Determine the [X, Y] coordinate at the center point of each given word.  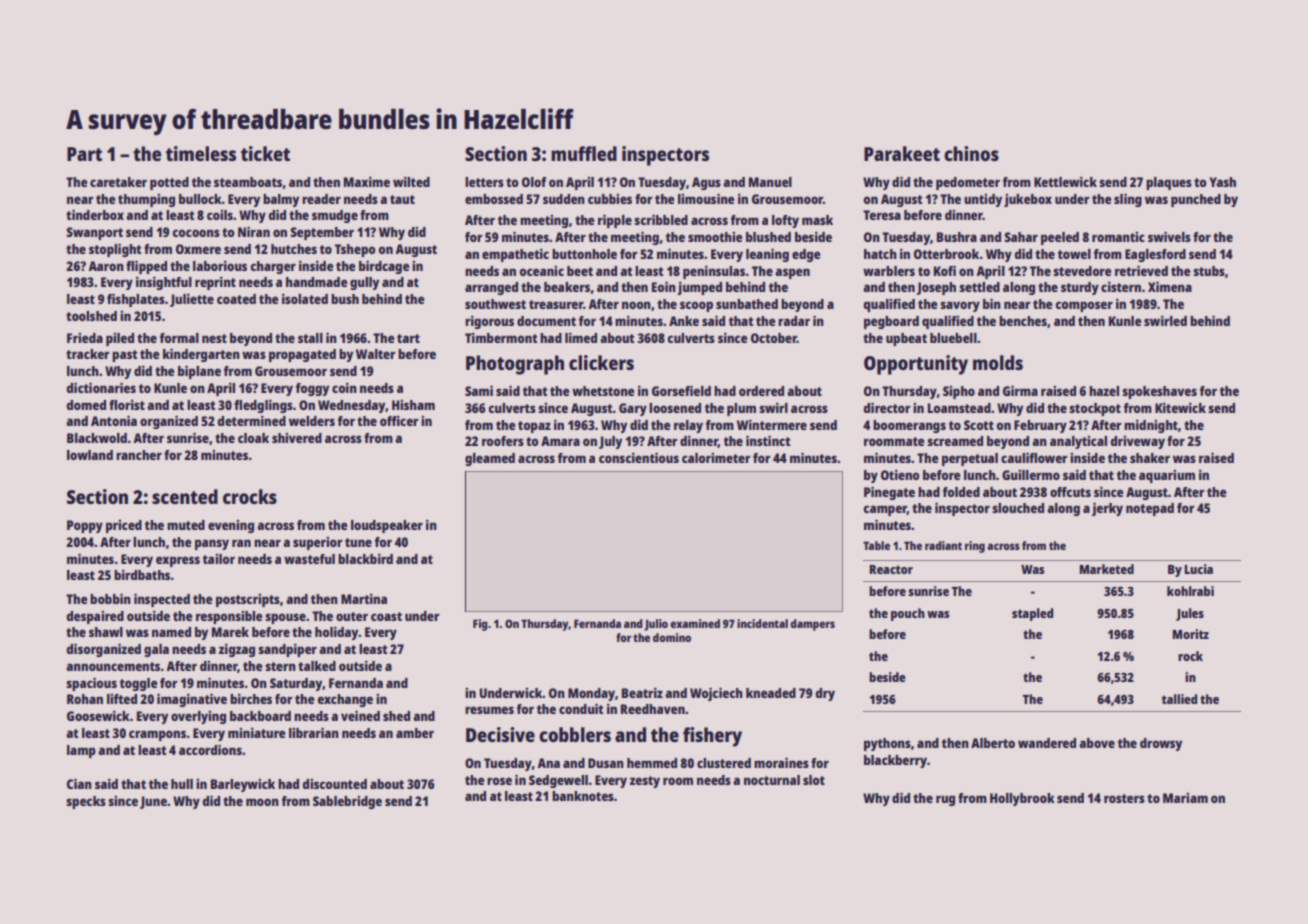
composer [1084, 306]
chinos [971, 153]
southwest [495, 304]
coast [386, 616]
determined [252, 420]
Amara [560, 441]
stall [310, 338]
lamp [81, 751]
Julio [656, 625]
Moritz [1191, 634]
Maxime [367, 181]
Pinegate [889, 493]
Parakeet [902, 153]
